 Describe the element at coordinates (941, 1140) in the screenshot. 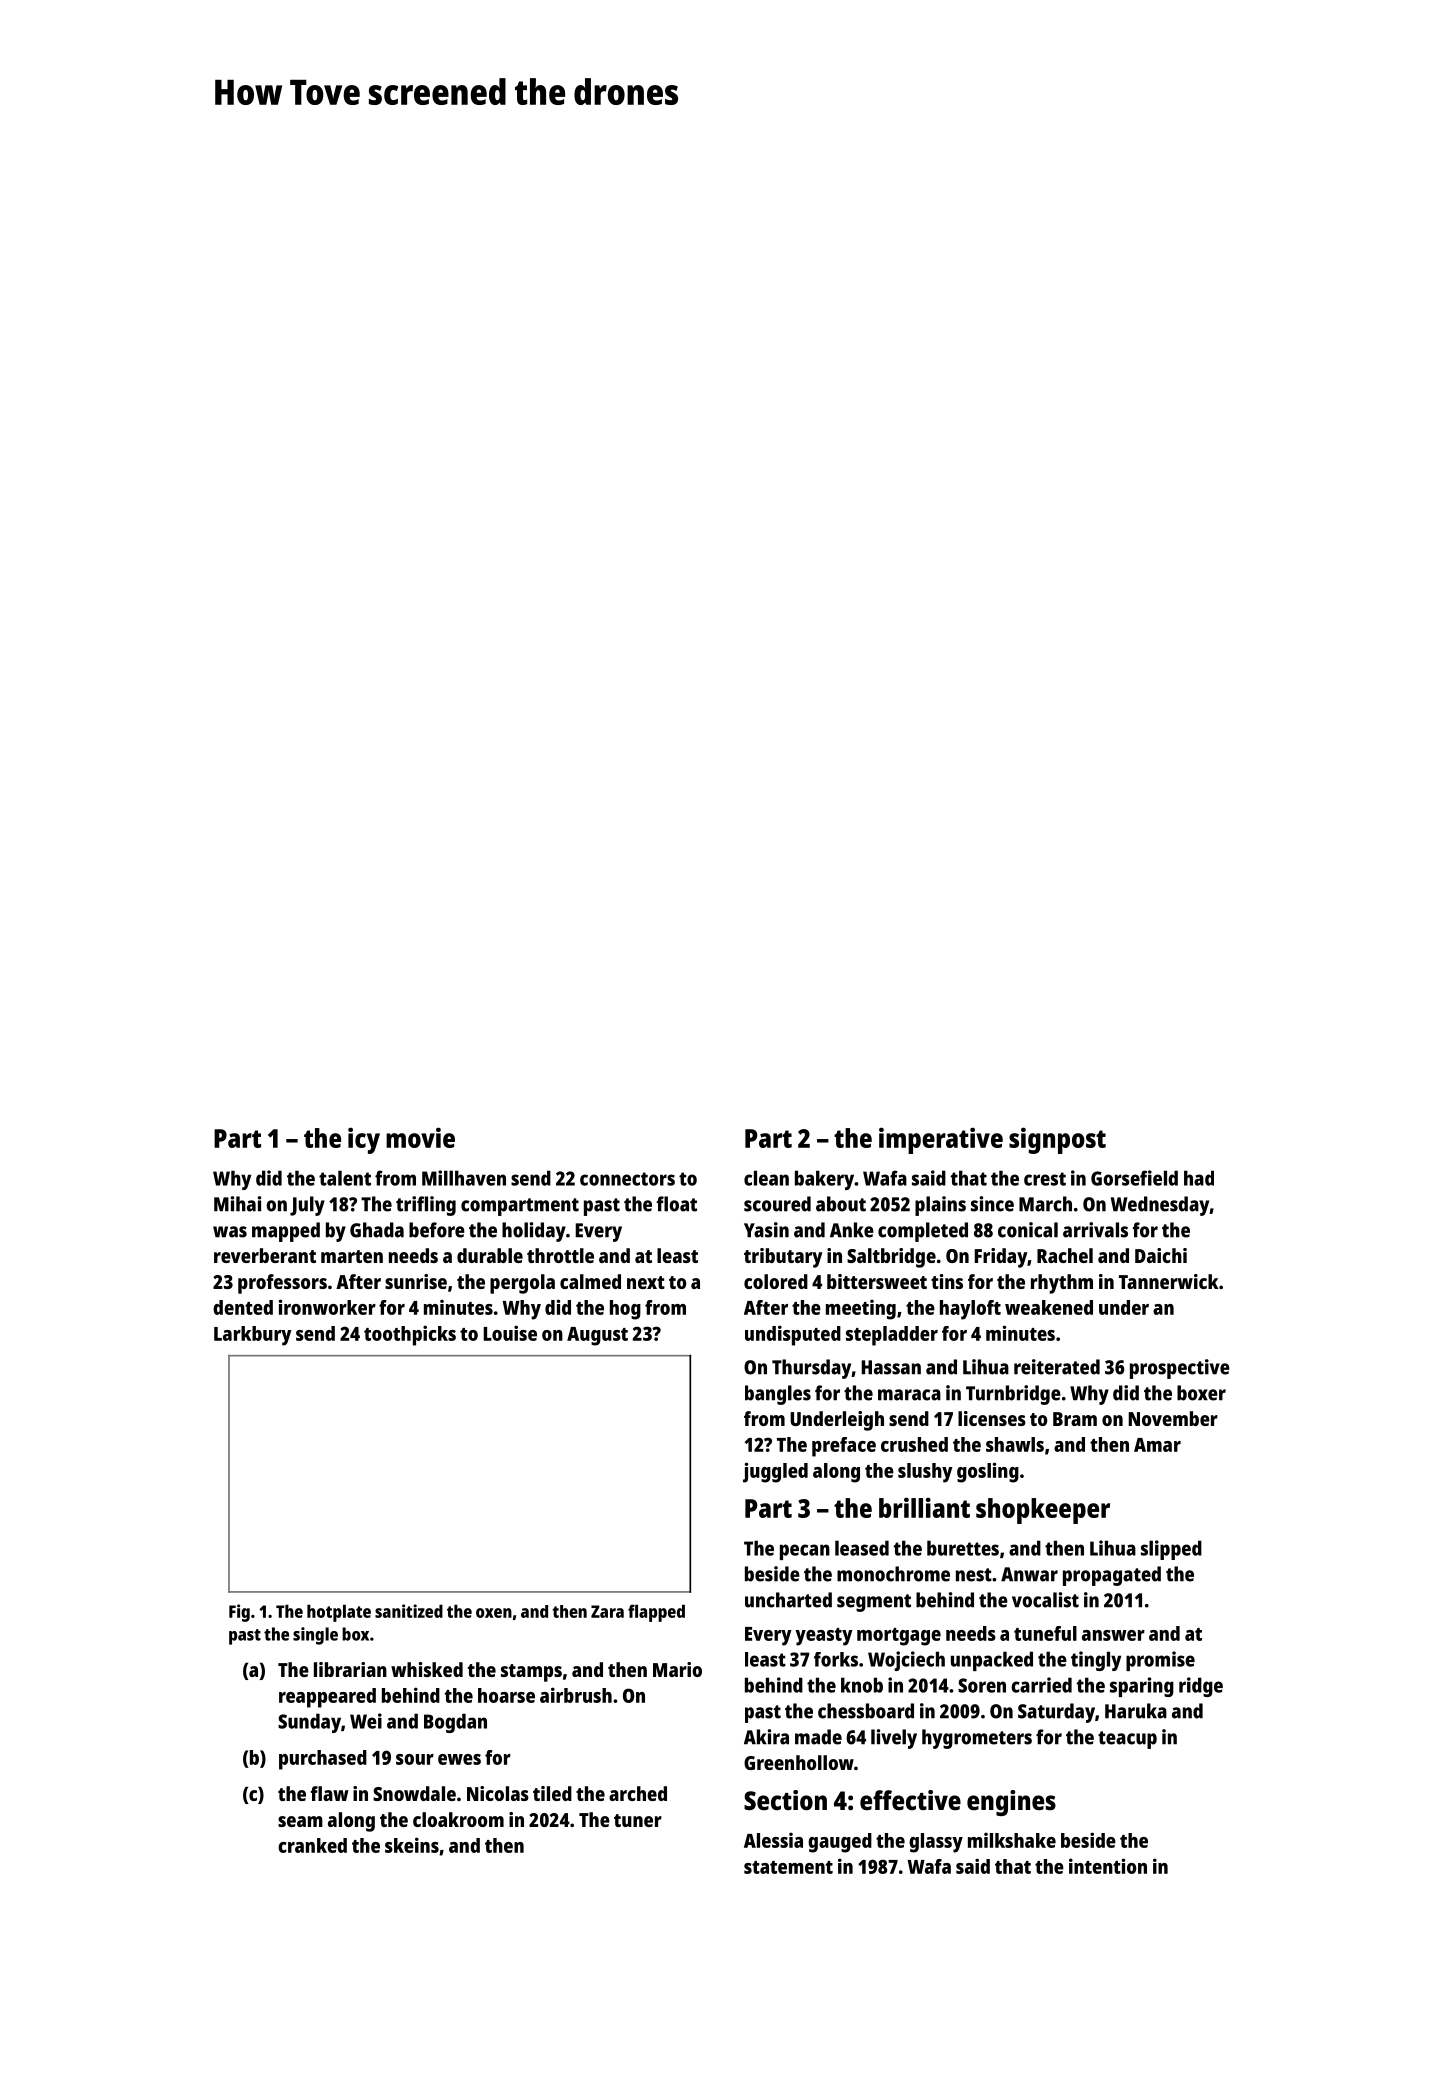

I see `imperative` at that location.
